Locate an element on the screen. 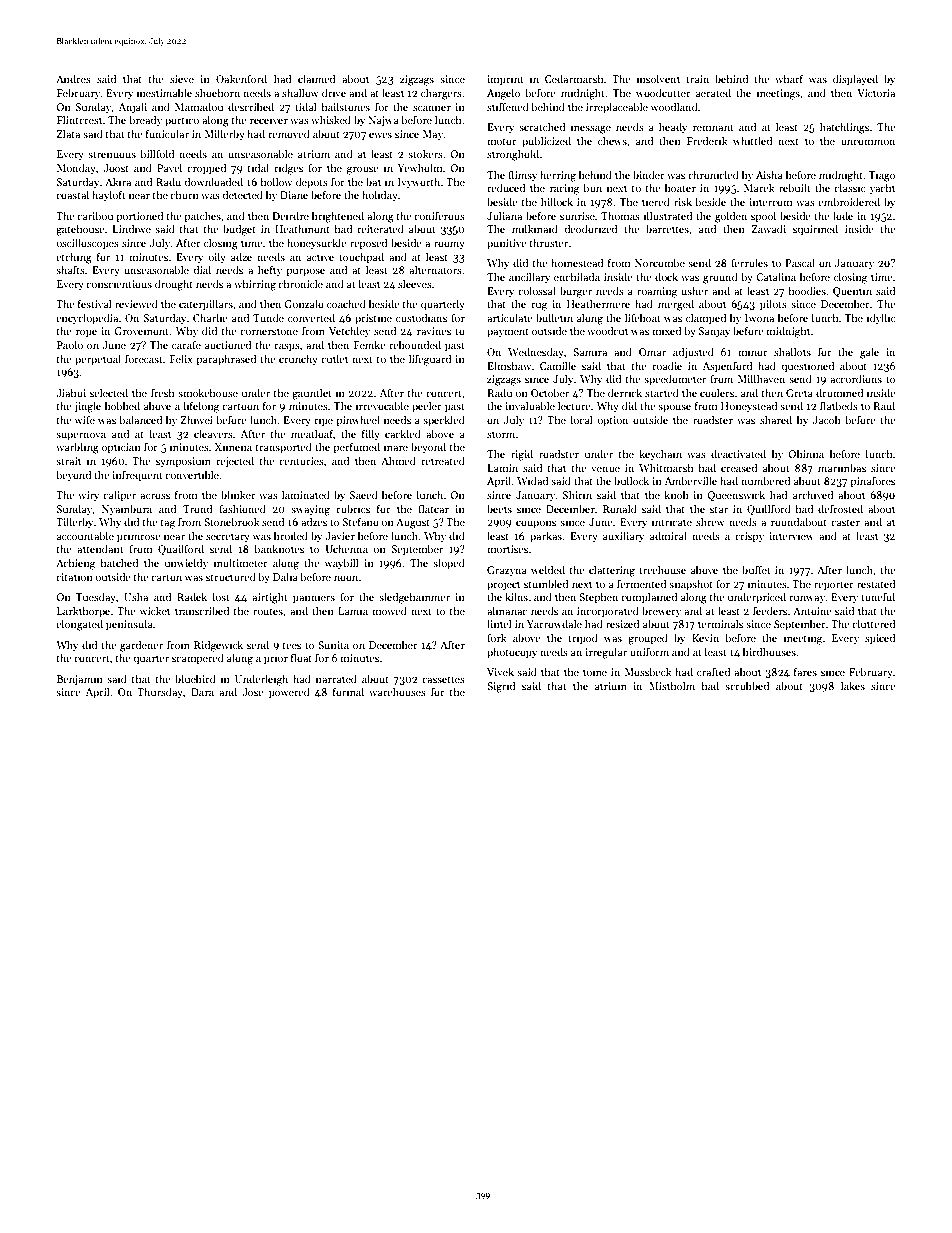 The width and height of the screenshot is (952, 1233). reiterated is located at coordinates (380, 228).
